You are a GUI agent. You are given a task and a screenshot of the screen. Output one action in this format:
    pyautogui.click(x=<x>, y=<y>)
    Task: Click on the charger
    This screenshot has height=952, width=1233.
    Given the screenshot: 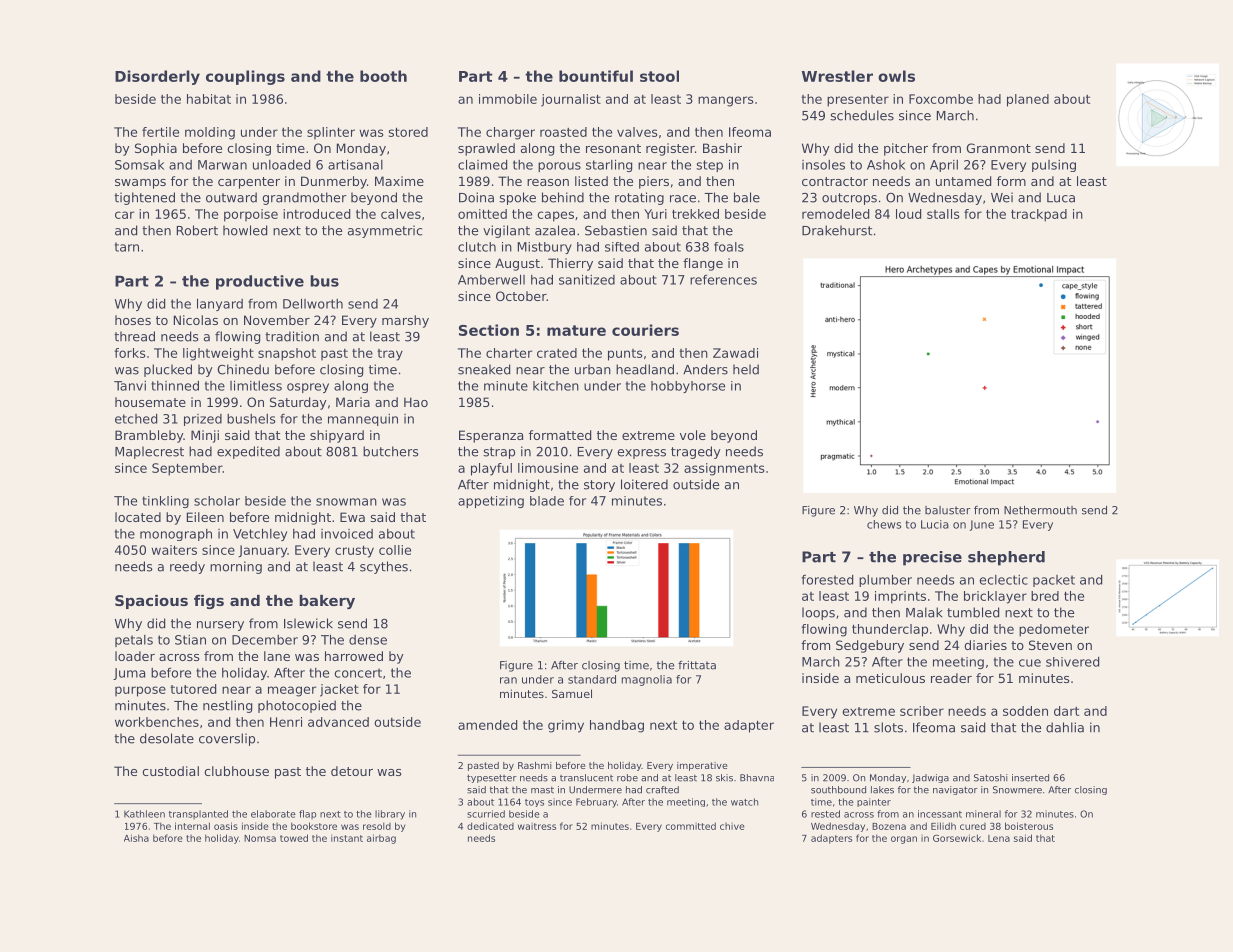 What is the action you would take?
    pyautogui.click(x=510, y=133)
